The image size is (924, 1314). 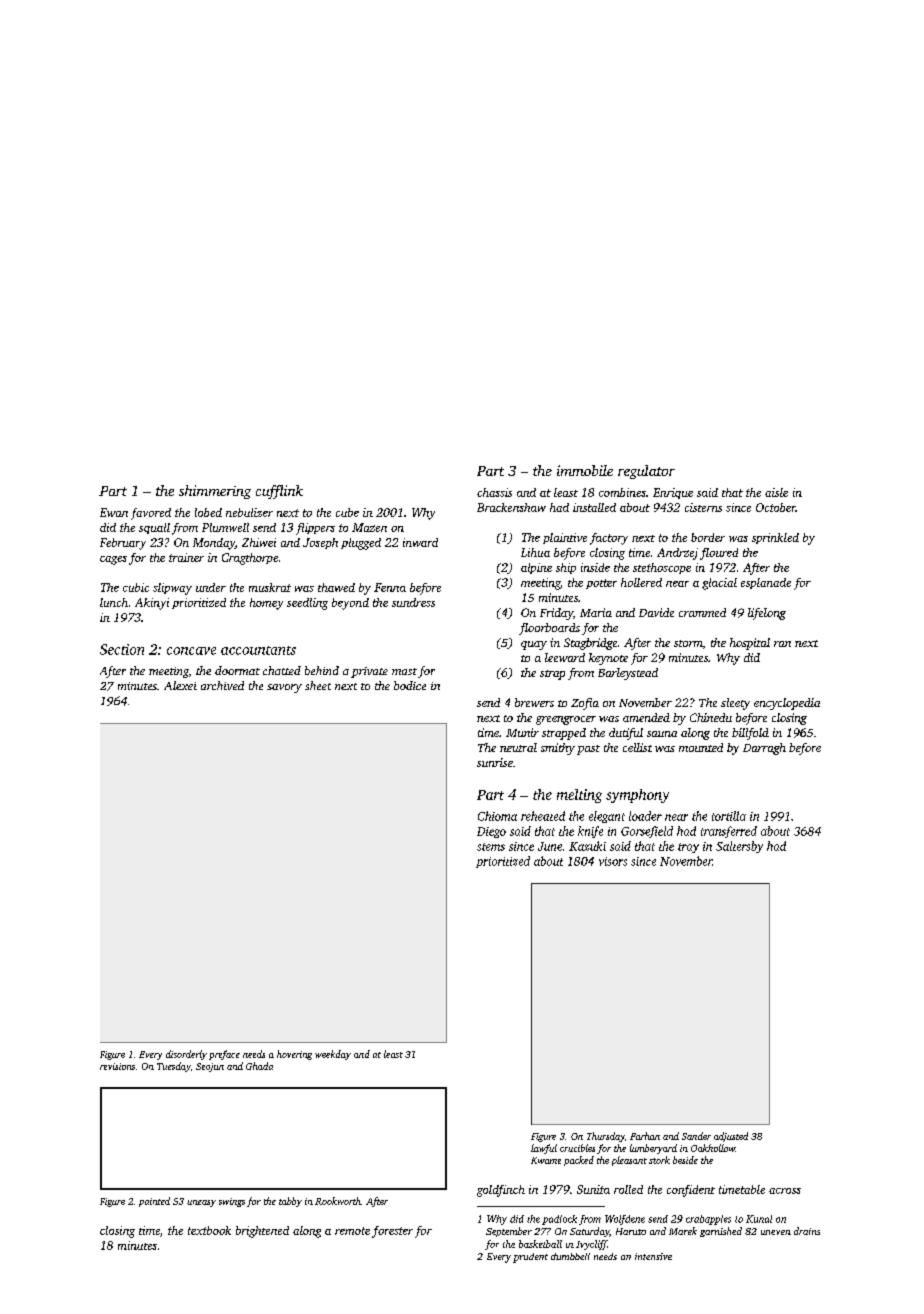 I want to click on encyclopedia, so click(x=787, y=704).
